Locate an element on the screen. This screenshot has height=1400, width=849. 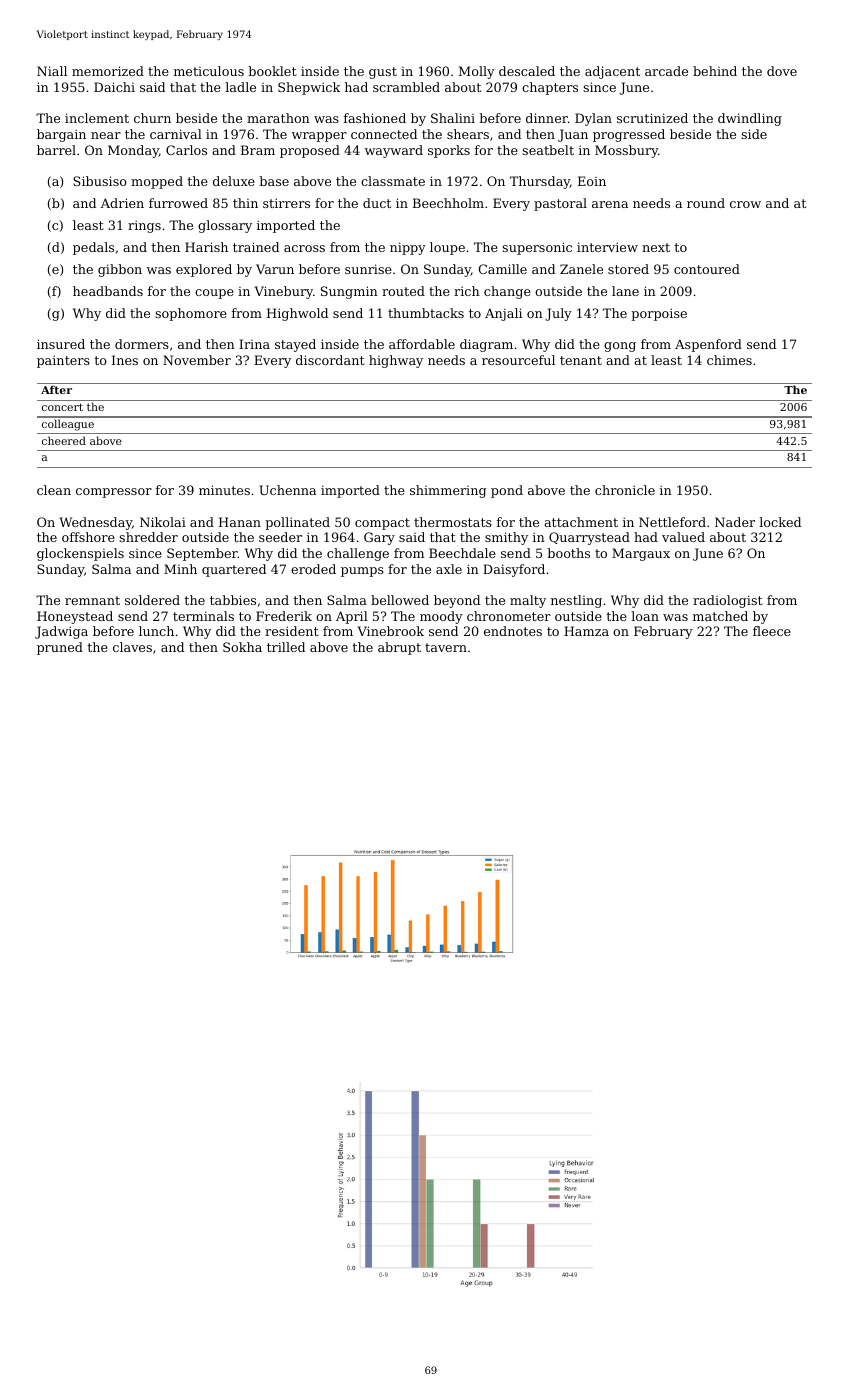
barrel is located at coordinates (56, 150).
